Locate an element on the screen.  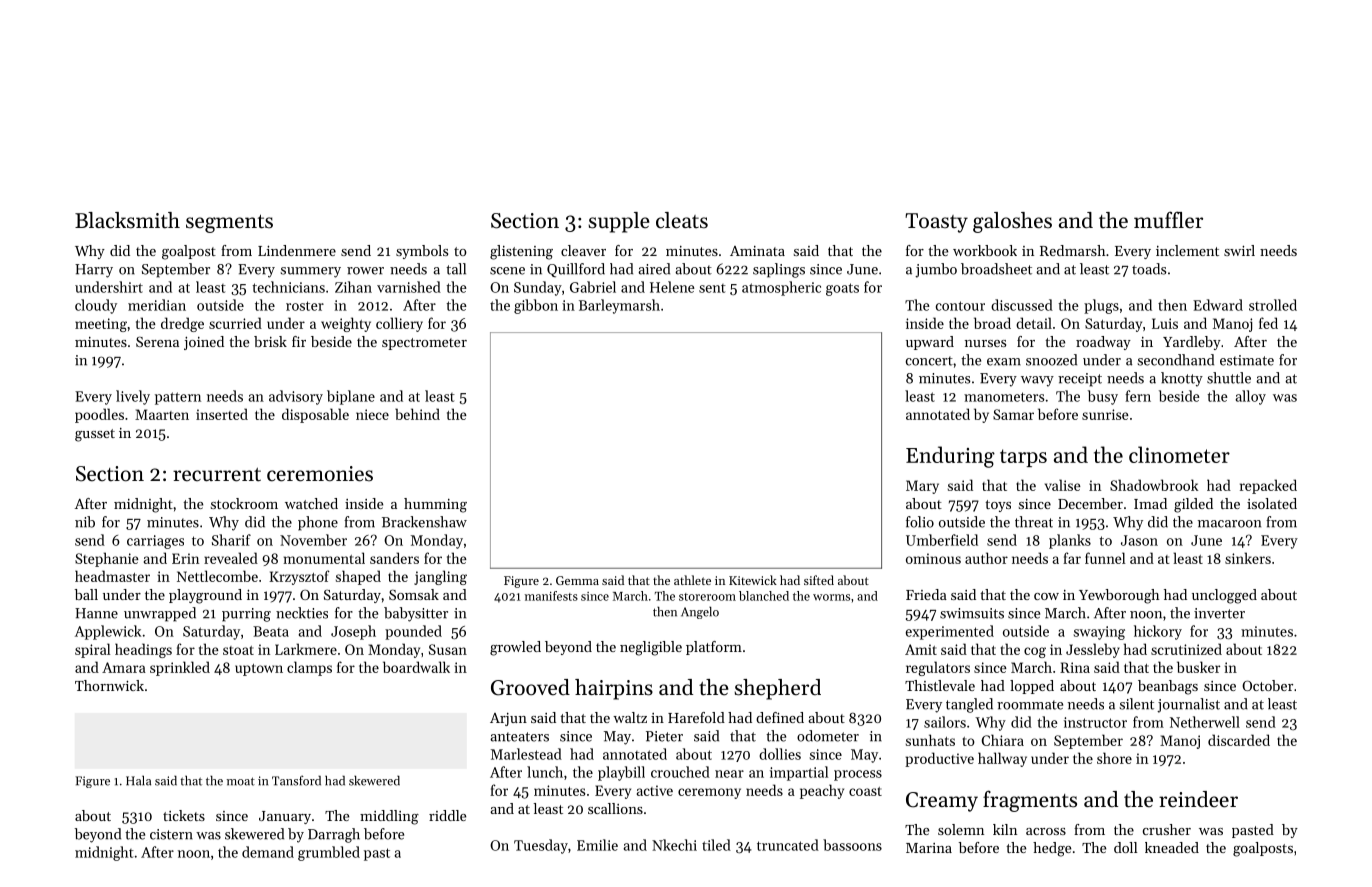
truncated is located at coordinates (788, 845).
